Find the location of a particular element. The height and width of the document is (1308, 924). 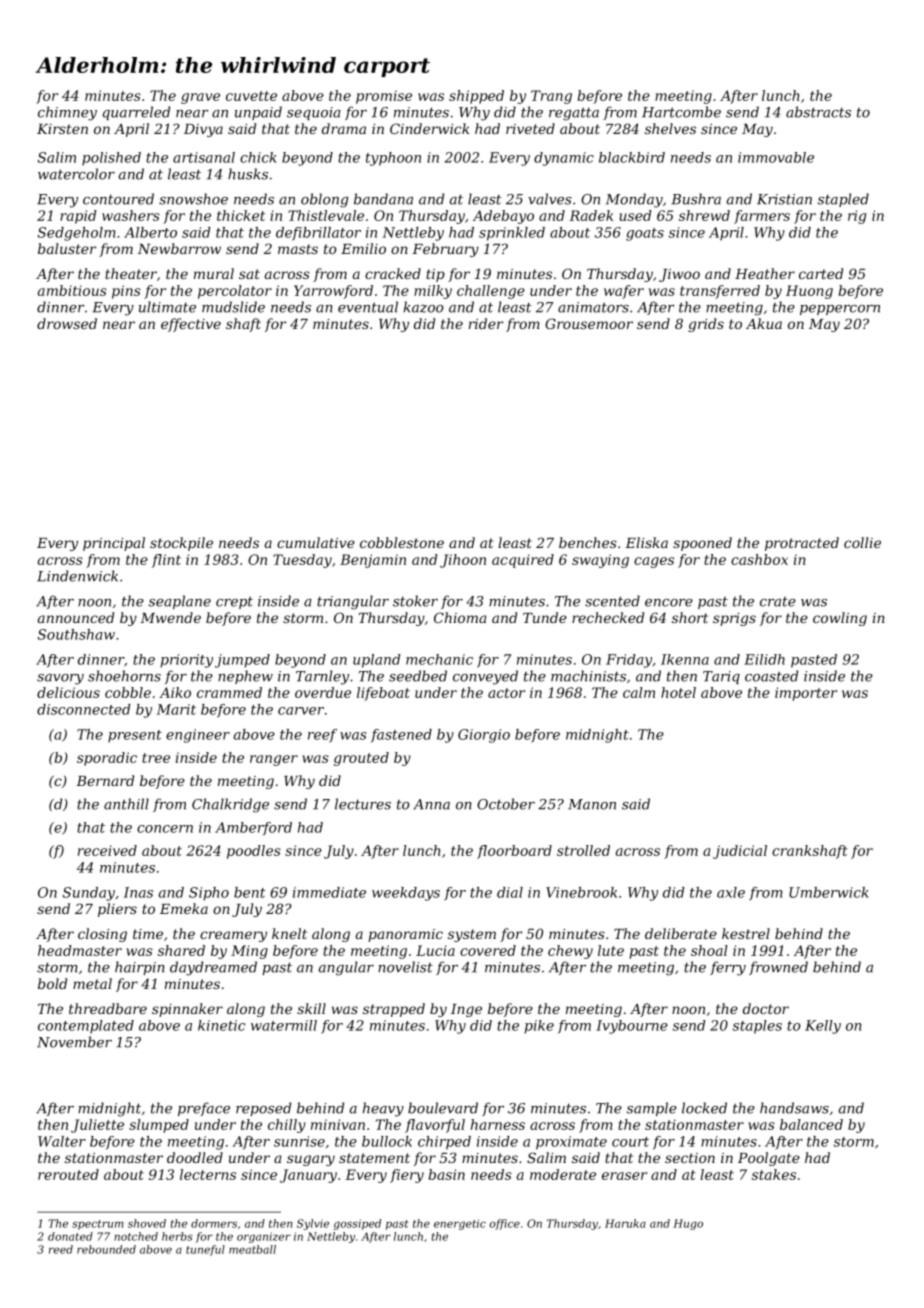

Trang is located at coordinates (551, 97).
